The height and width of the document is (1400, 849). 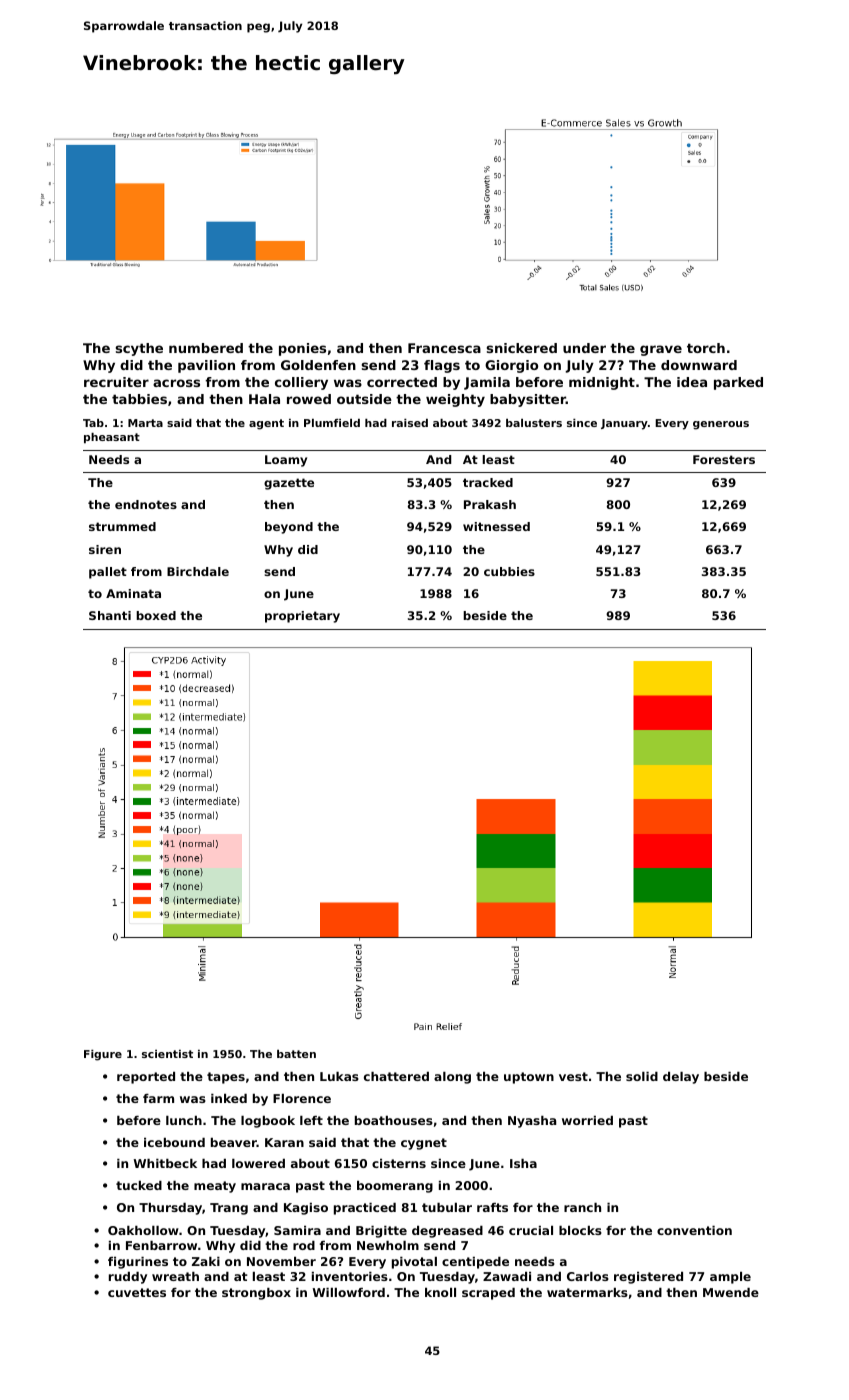 I want to click on solid, so click(x=642, y=1076).
